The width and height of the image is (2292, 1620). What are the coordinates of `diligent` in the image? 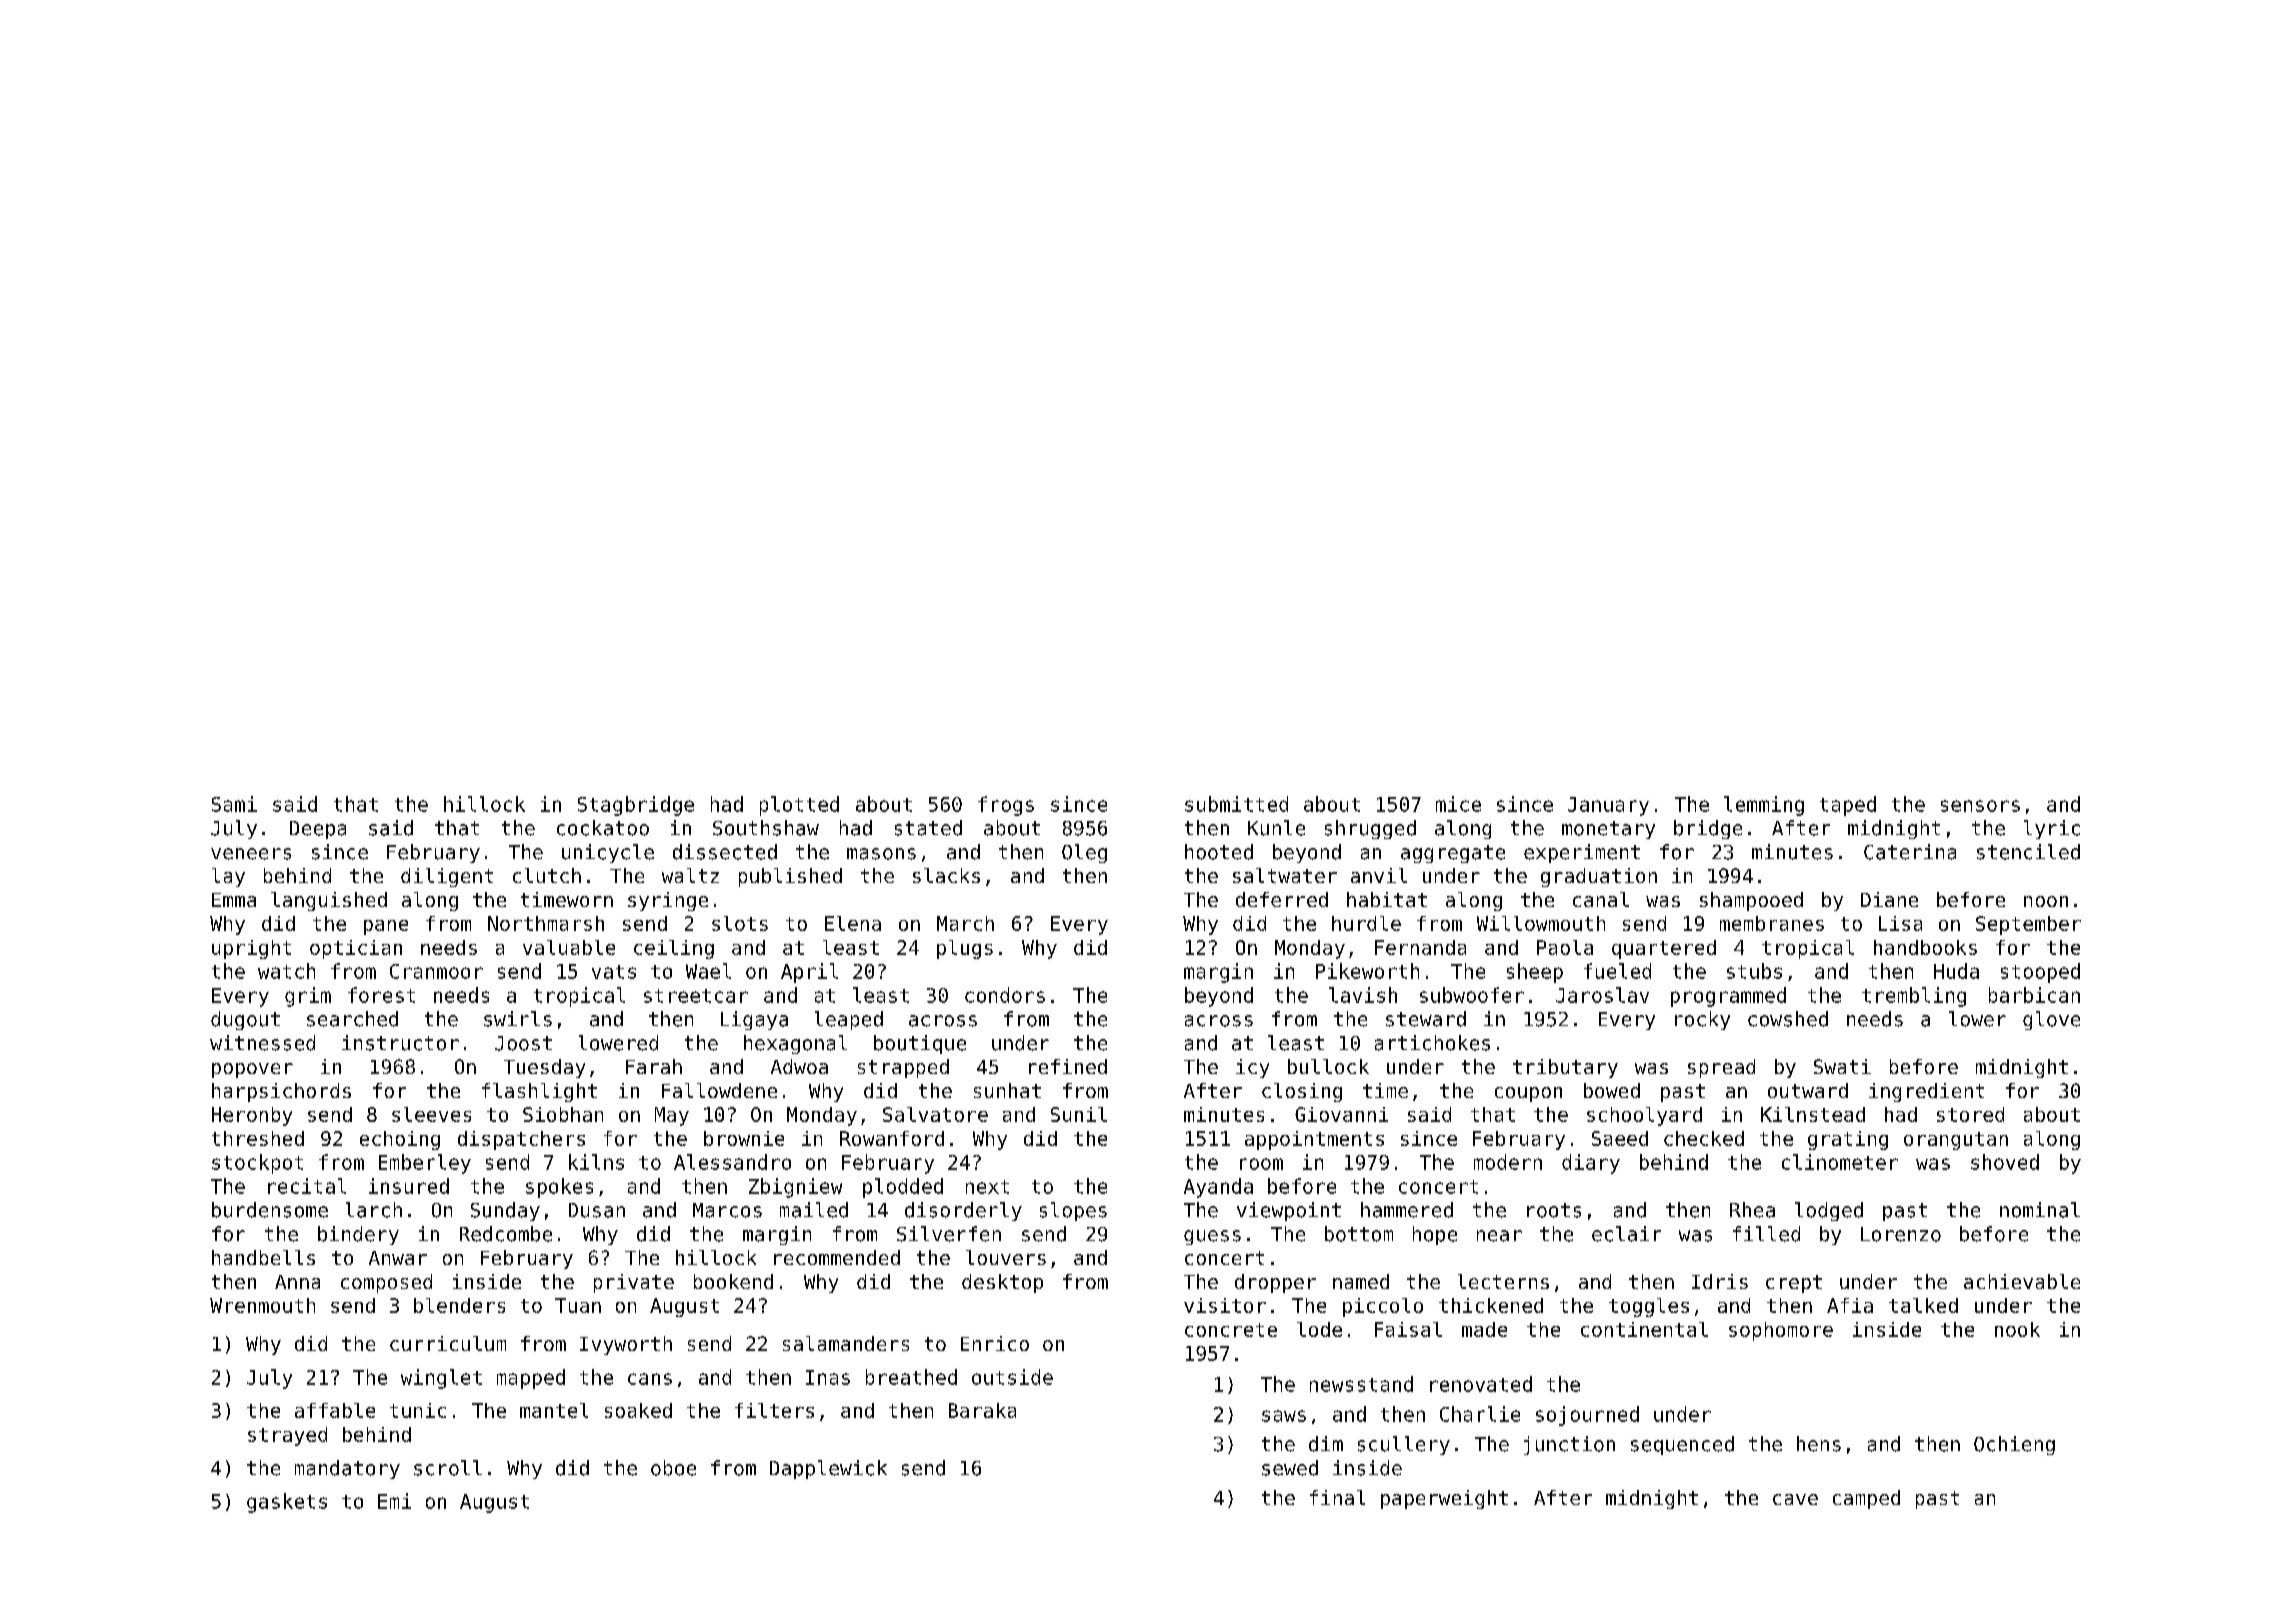 It's located at (447, 877).
